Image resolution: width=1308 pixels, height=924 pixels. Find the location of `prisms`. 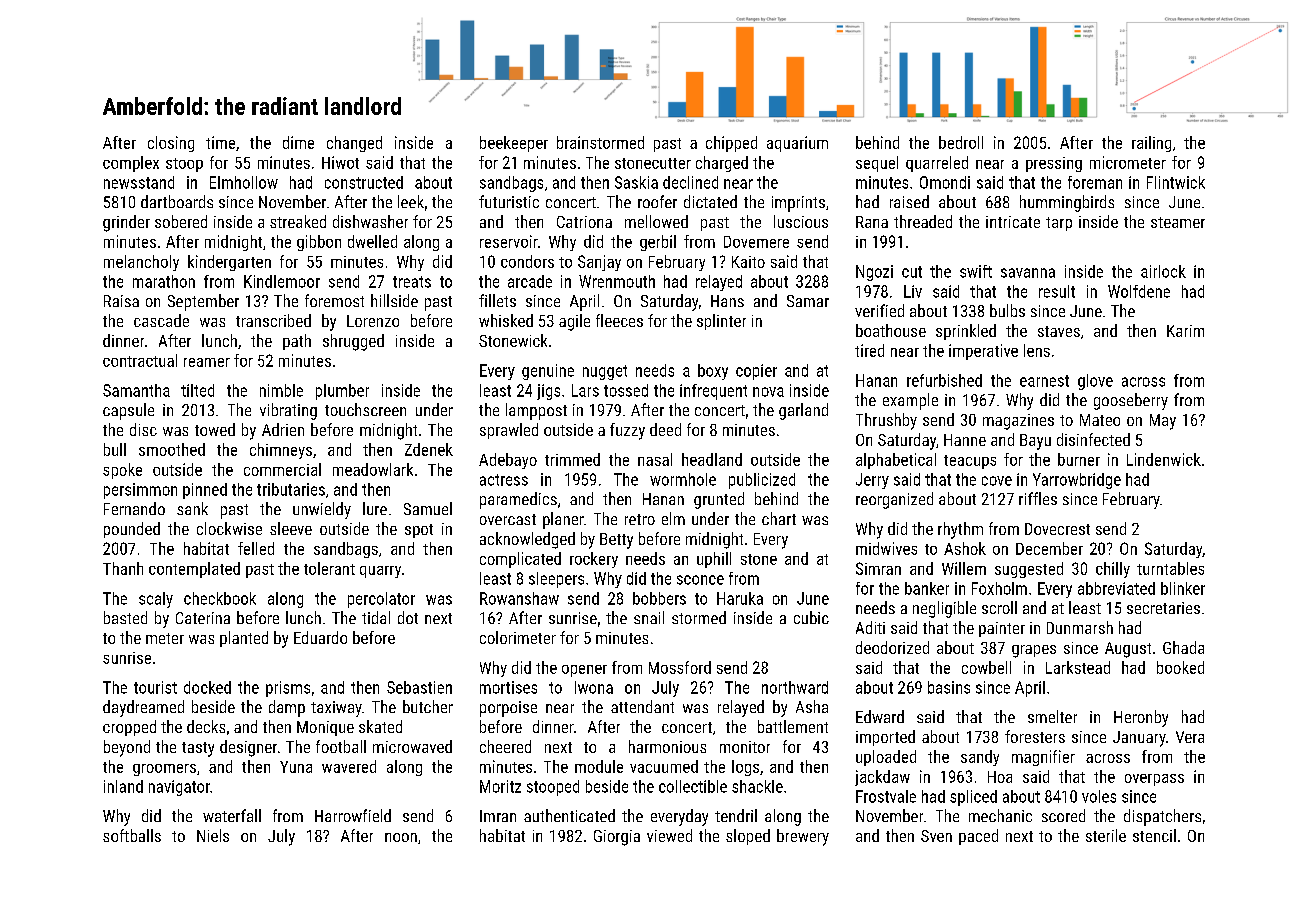

prisms is located at coordinates (288, 689).
